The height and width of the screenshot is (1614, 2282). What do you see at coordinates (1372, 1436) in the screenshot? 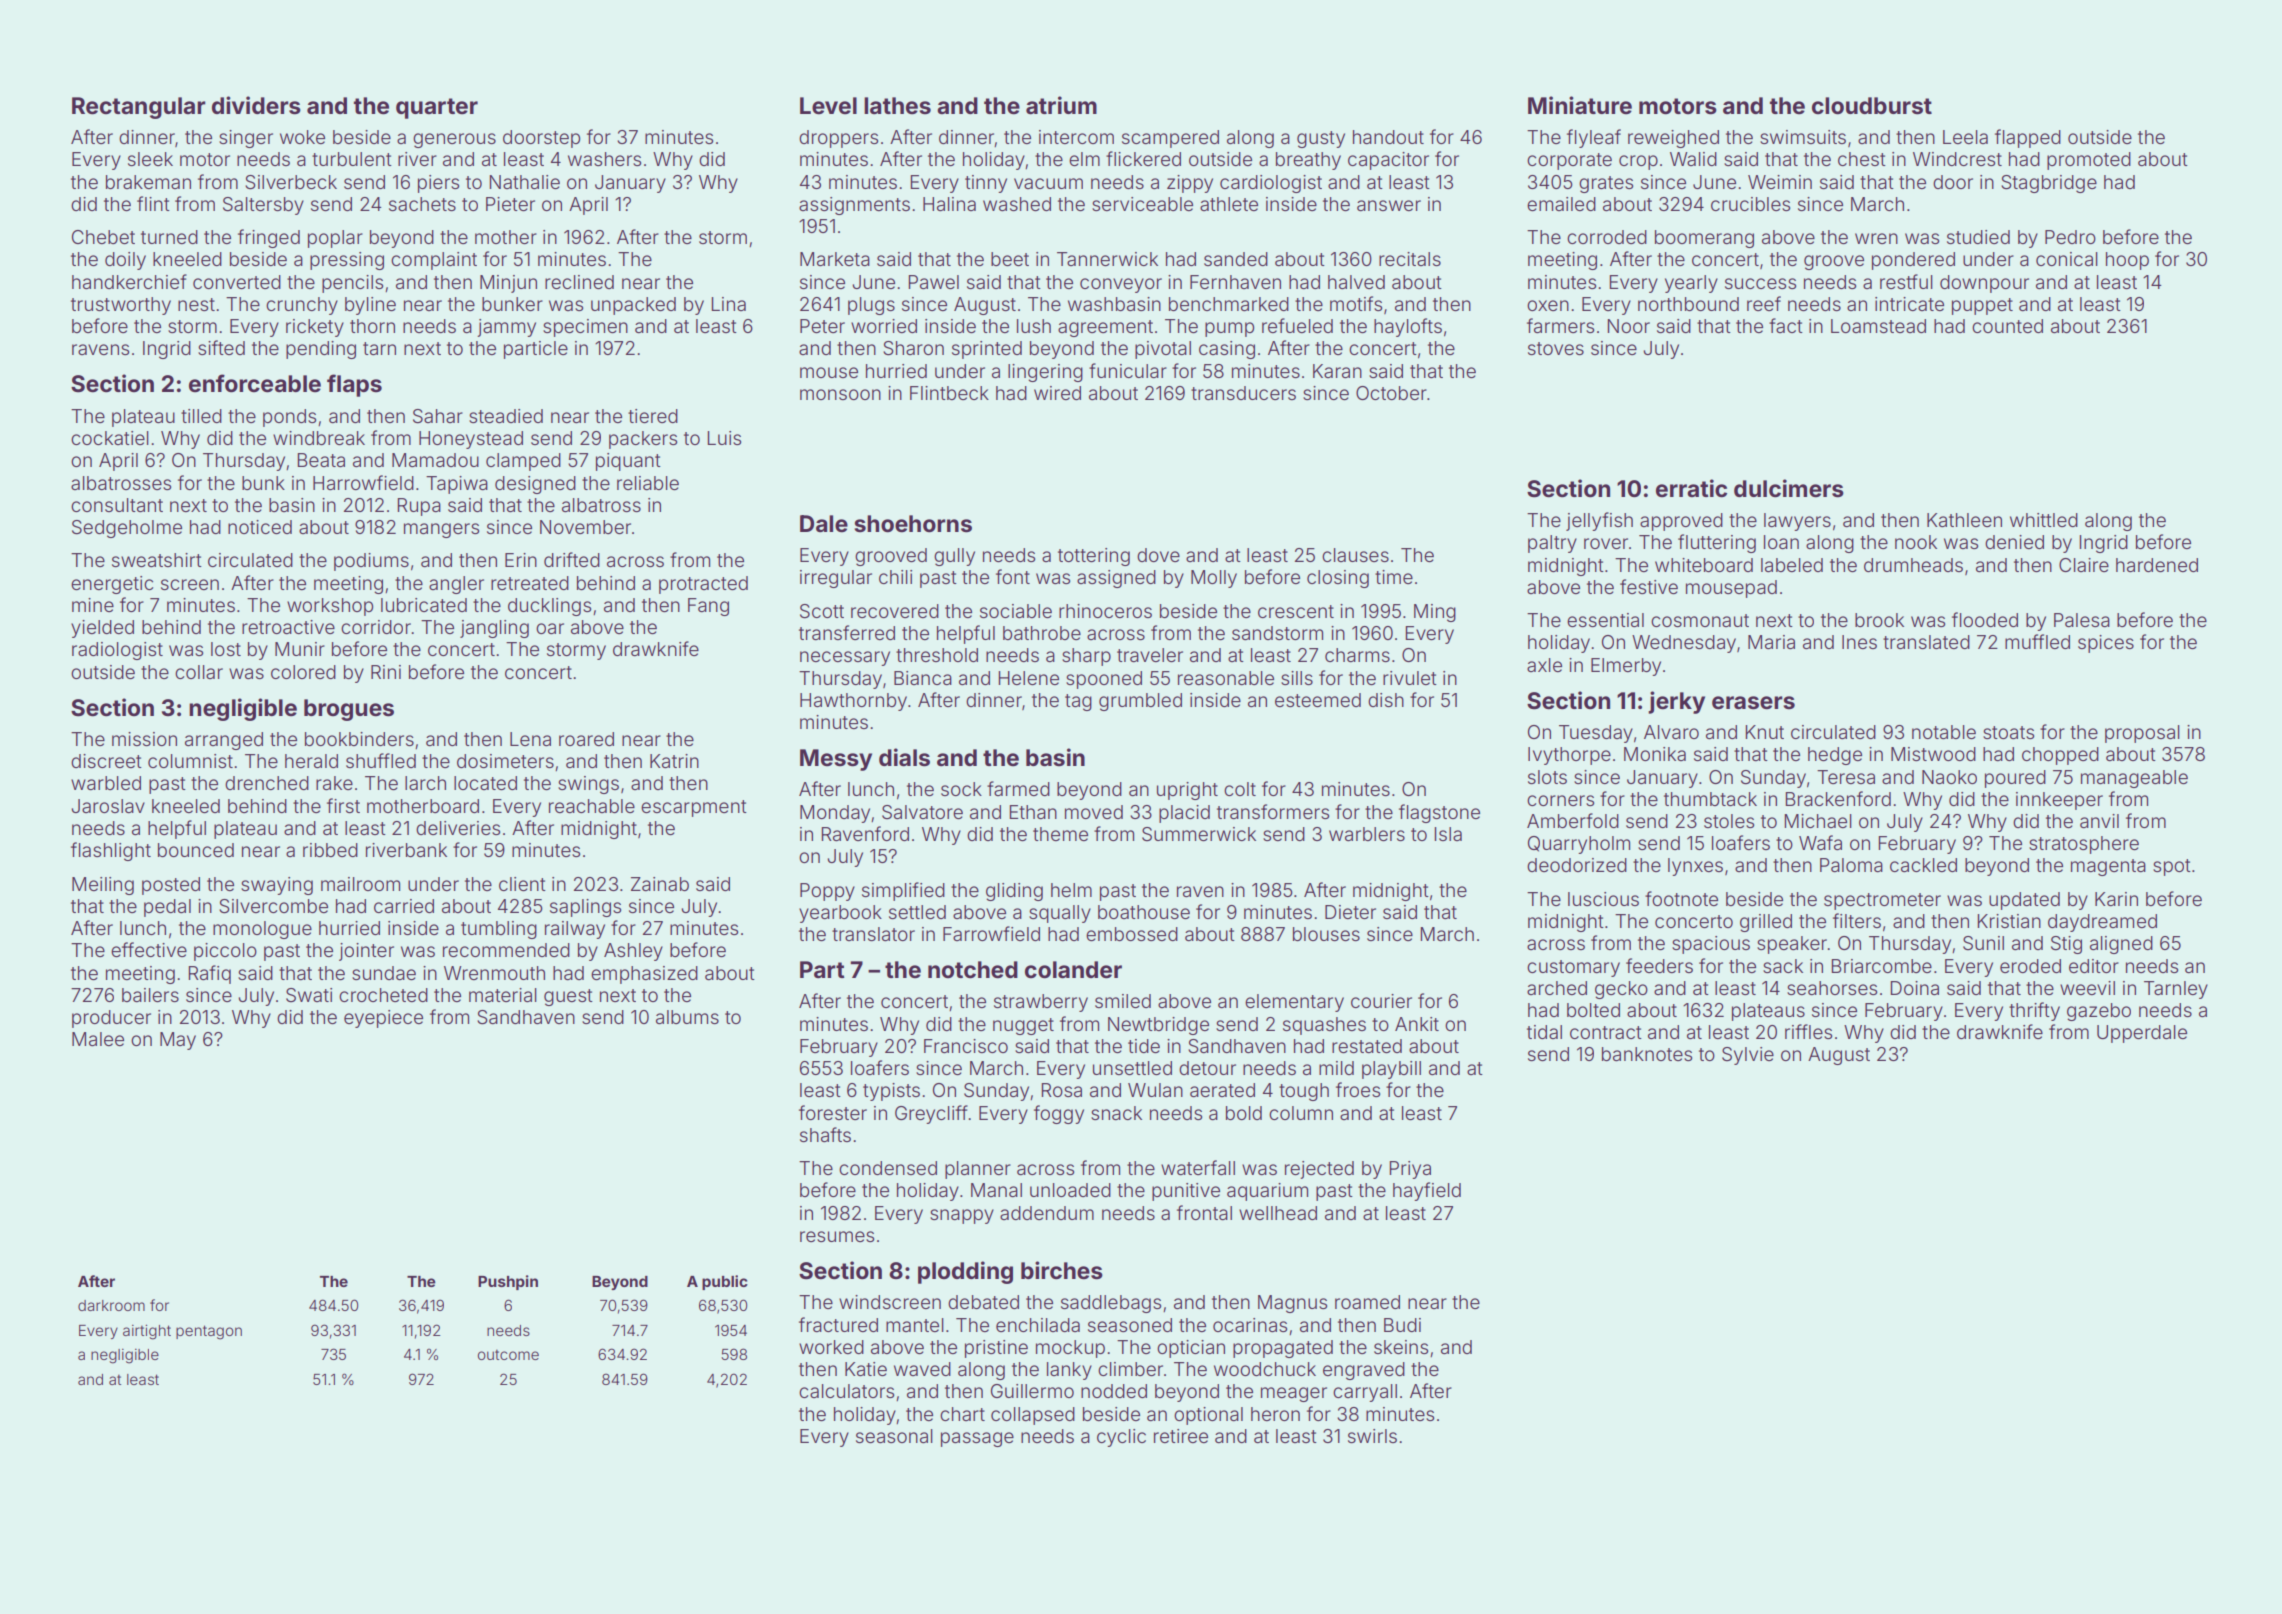
I see `swirls` at bounding box center [1372, 1436].
